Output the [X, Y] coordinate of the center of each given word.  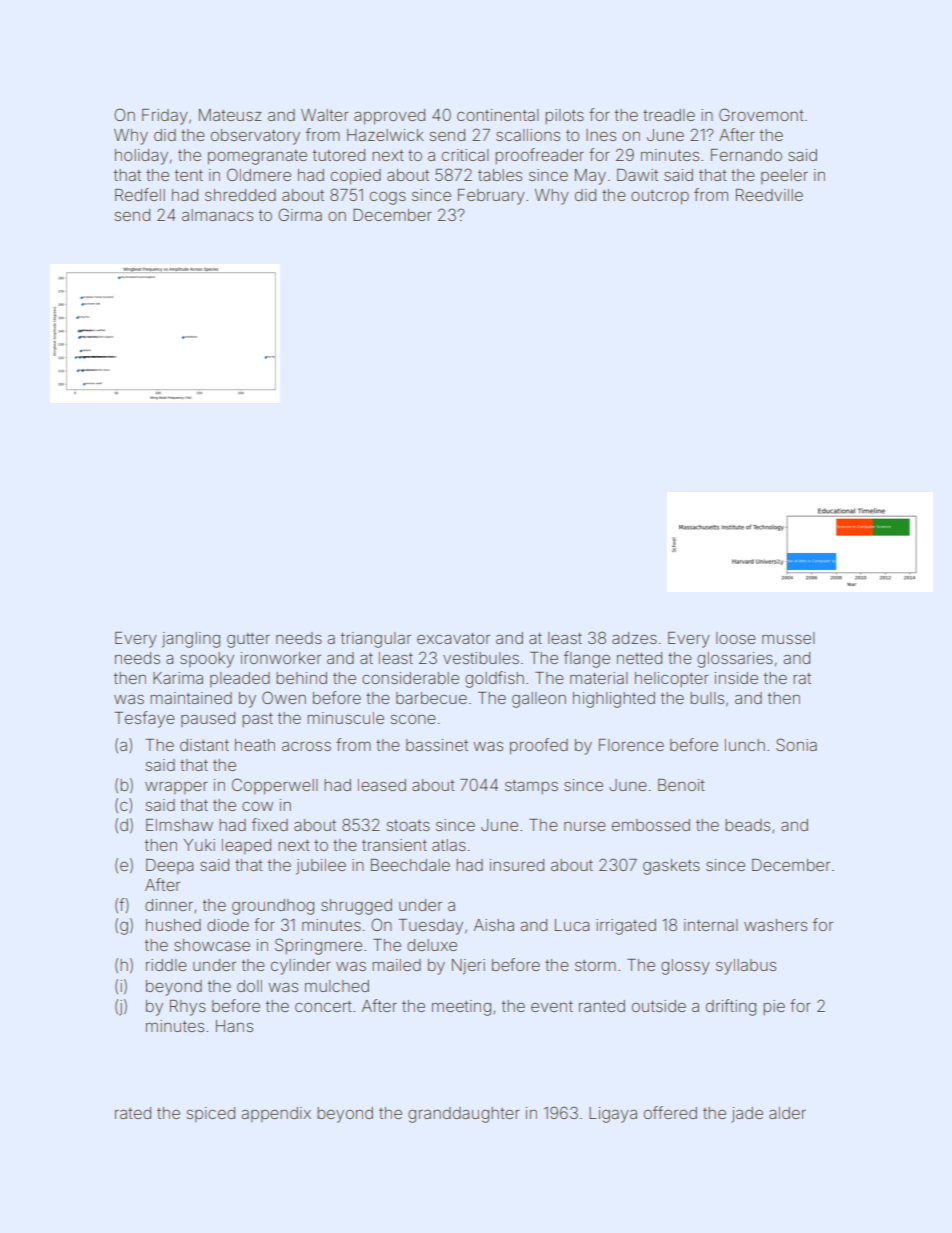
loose [736, 638]
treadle [669, 115]
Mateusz [230, 115]
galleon [539, 700]
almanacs [217, 215]
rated [133, 1113]
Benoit [681, 785]
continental [498, 115]
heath [255, 745]
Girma [300, 214]
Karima [178, 678]
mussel [788, 638]
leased [382, 785]
